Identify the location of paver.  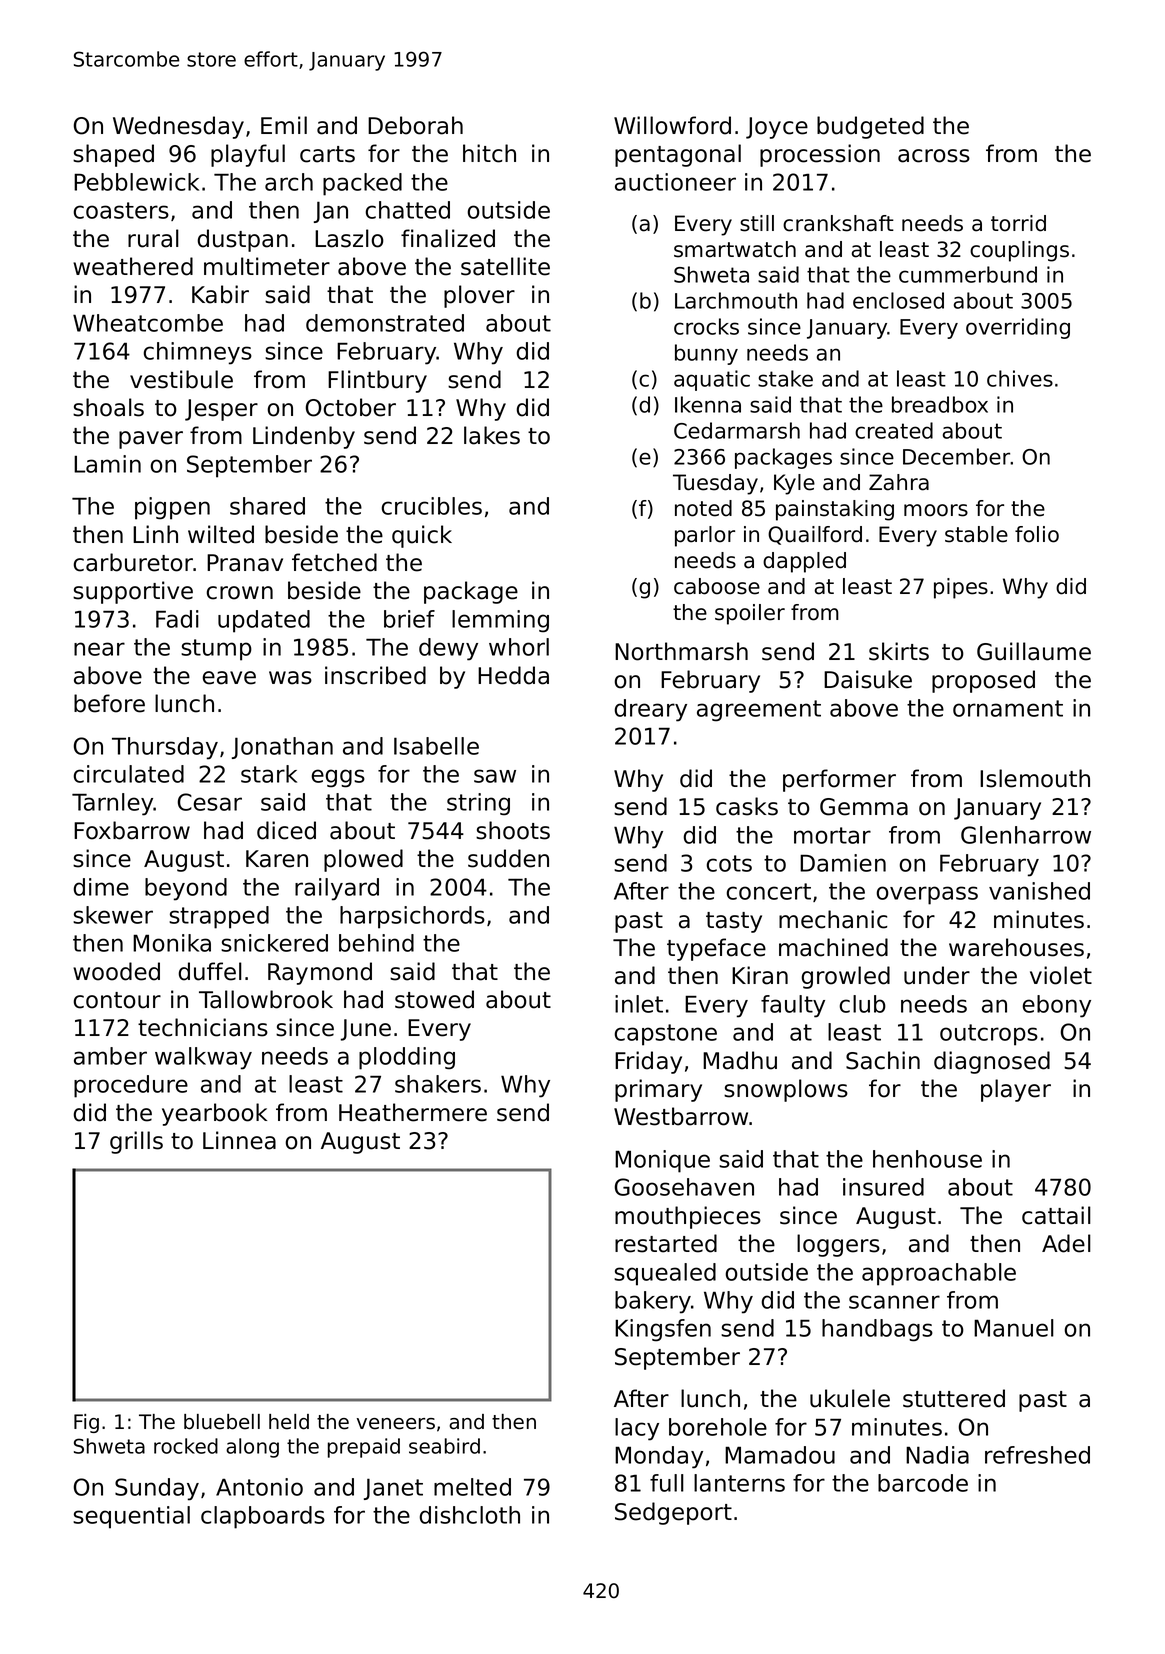
(151, 440).
